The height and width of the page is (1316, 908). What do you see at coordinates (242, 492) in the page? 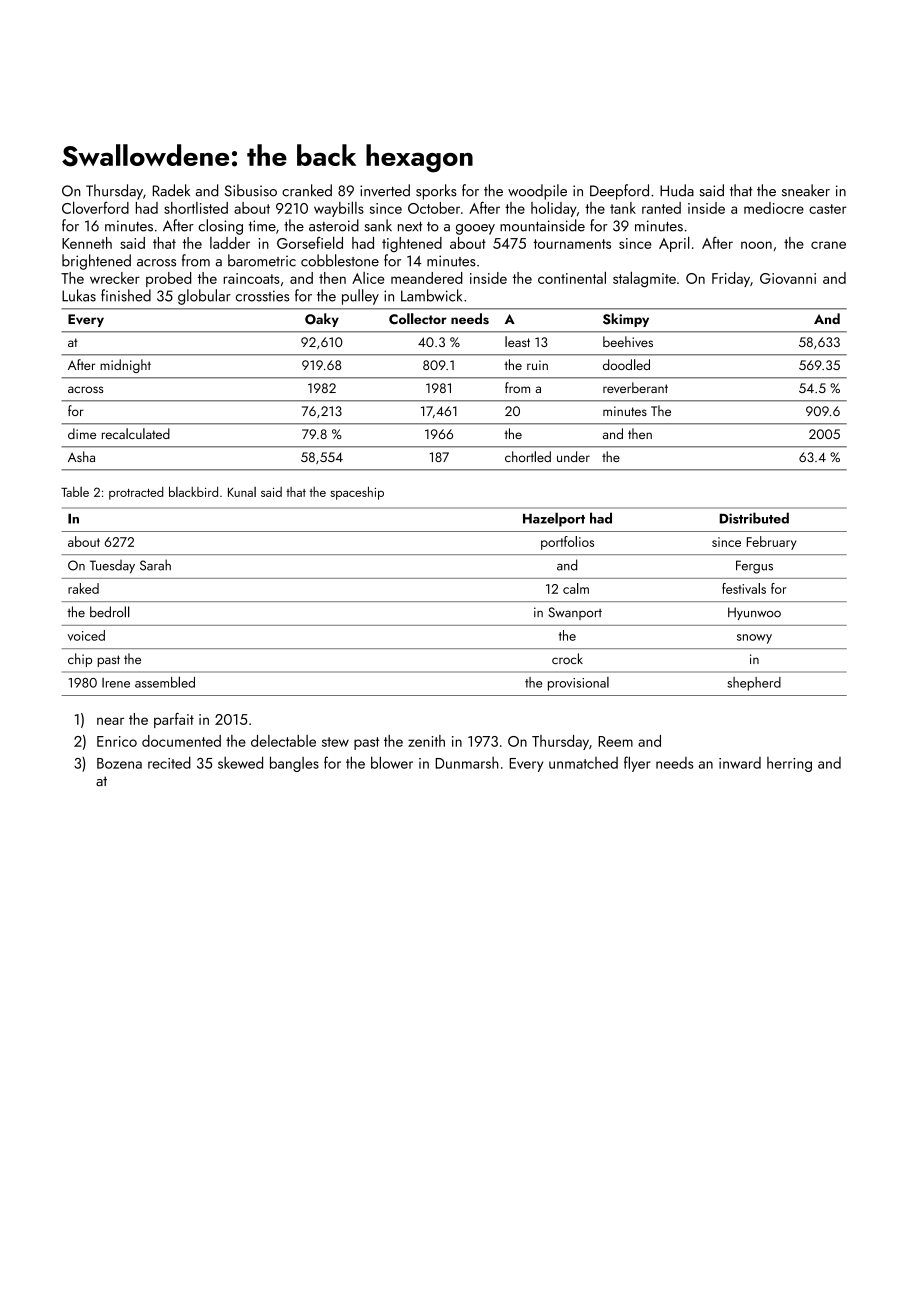
I see `Kunal` at bounding box center [242, 492].
